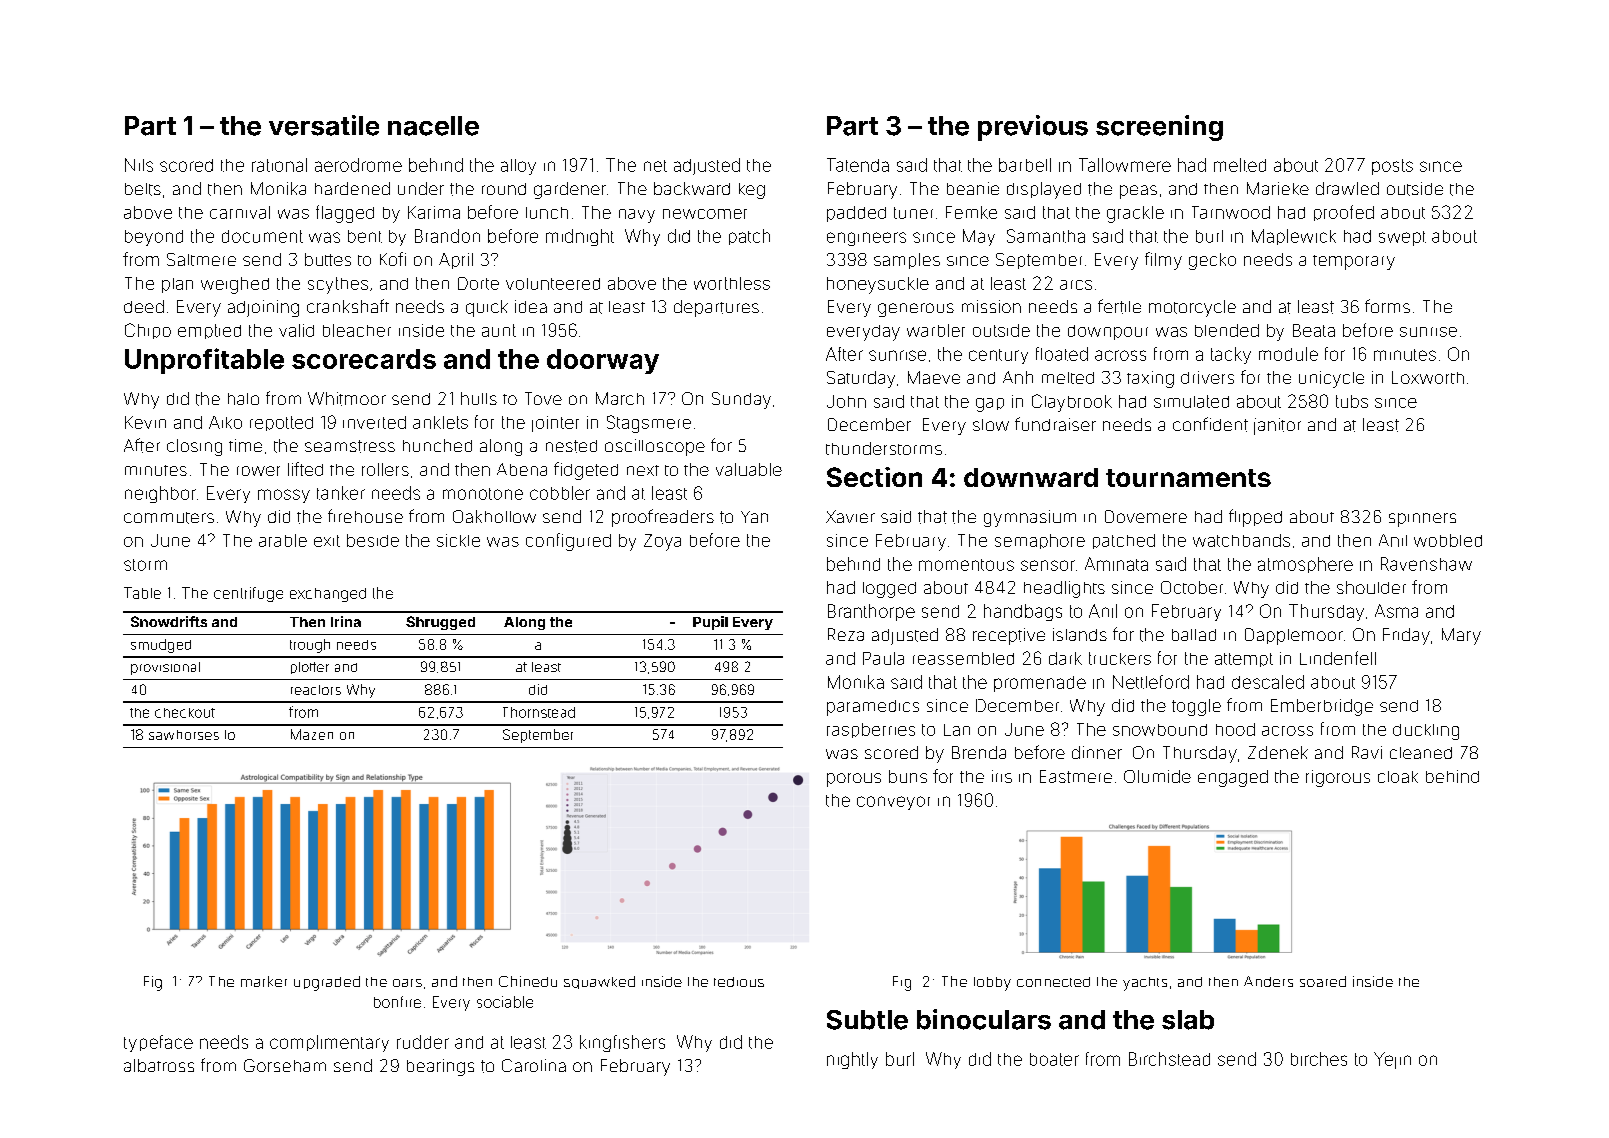  Describe the element at coordinates (1402, 238) in the document. I see `swept` at that location.
